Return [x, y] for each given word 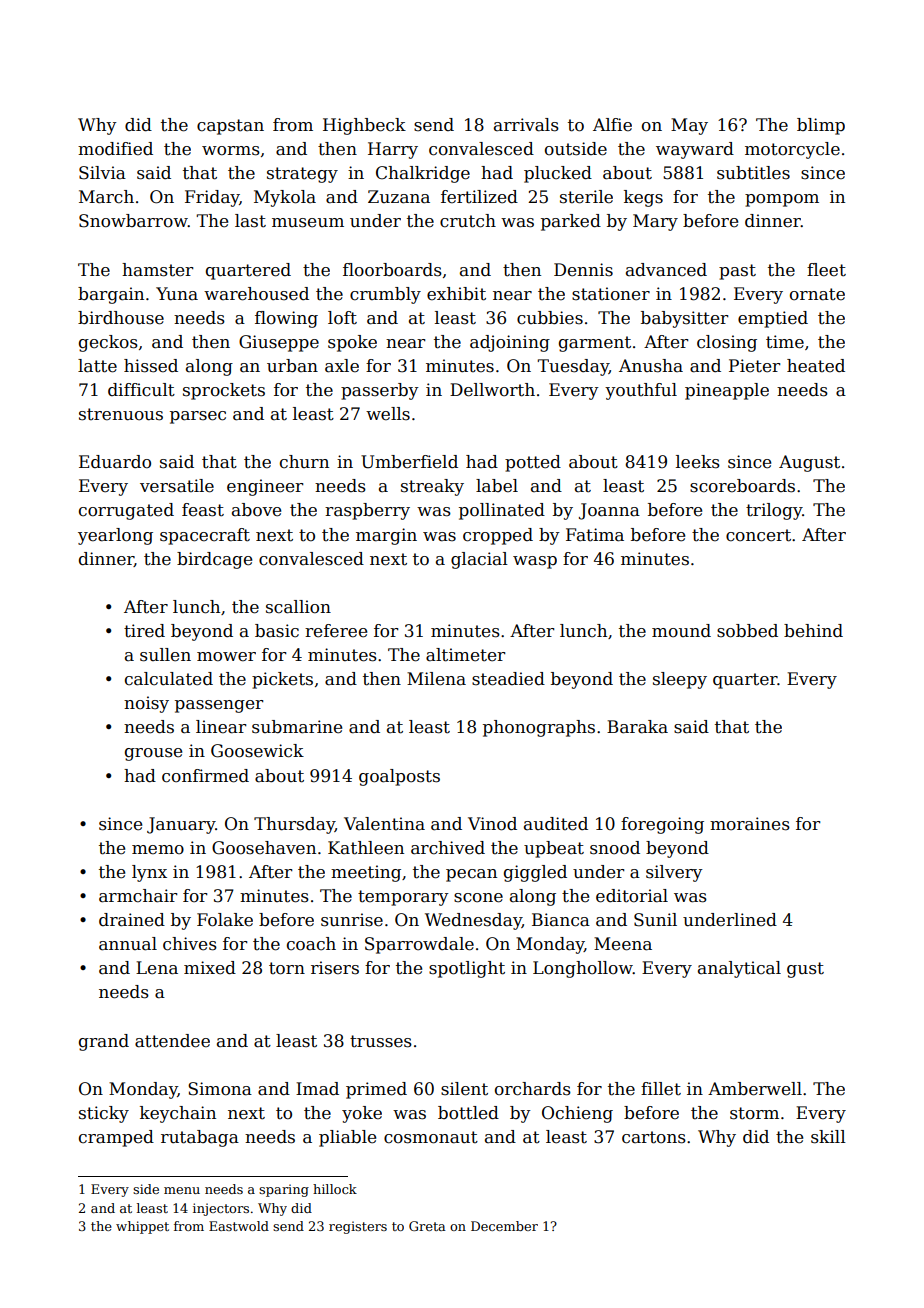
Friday [212, 198]
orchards [533, 1089]
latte [97, 366]
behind [813, 631]
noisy [146, 704]
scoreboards [742, 486]
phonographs [539, 728]
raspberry [367, 511]
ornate [817, 294]
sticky [104, 1114]
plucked [558, 174]
